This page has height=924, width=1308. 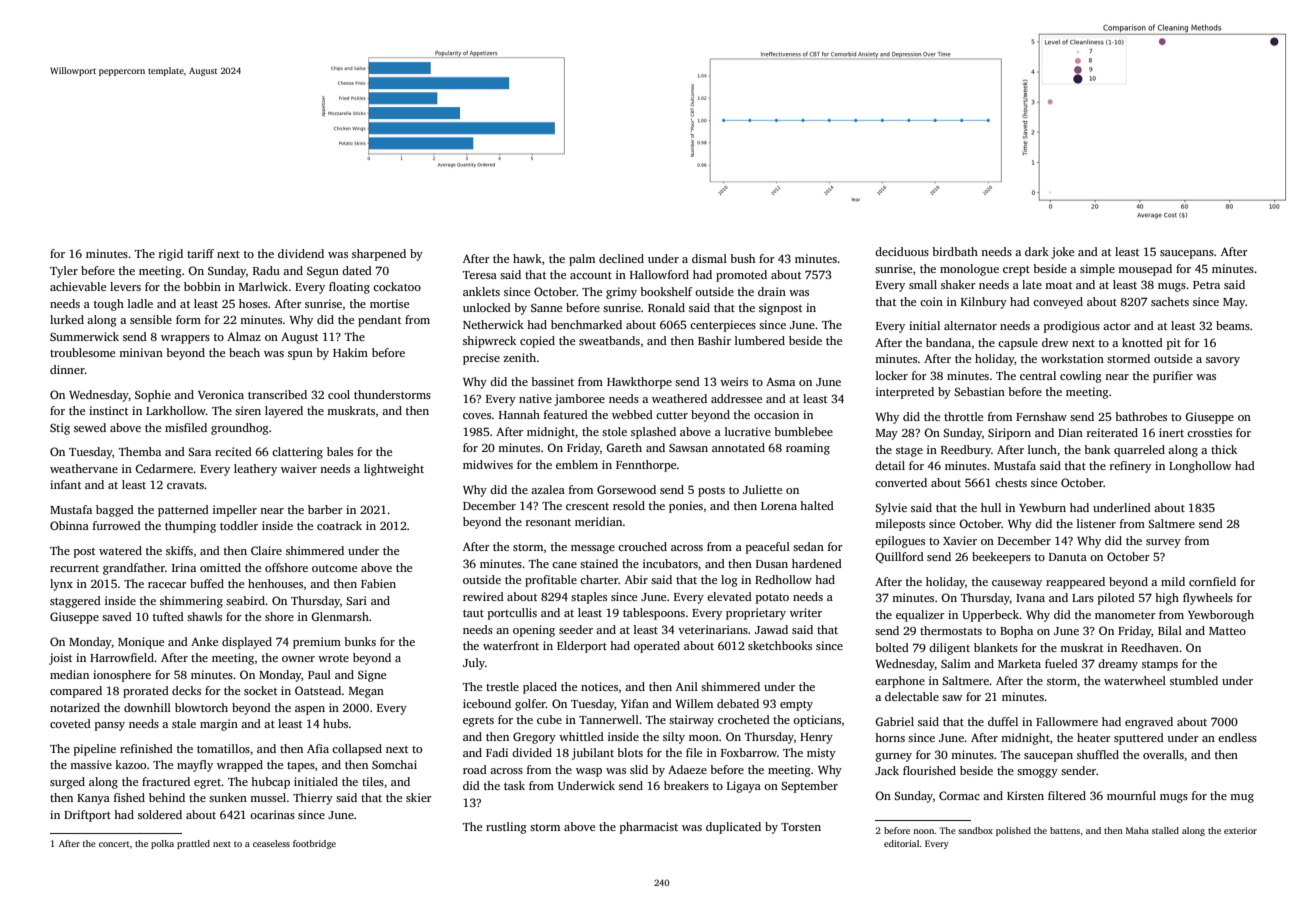 I want to click on monologue, so click(x=969, y=270).
